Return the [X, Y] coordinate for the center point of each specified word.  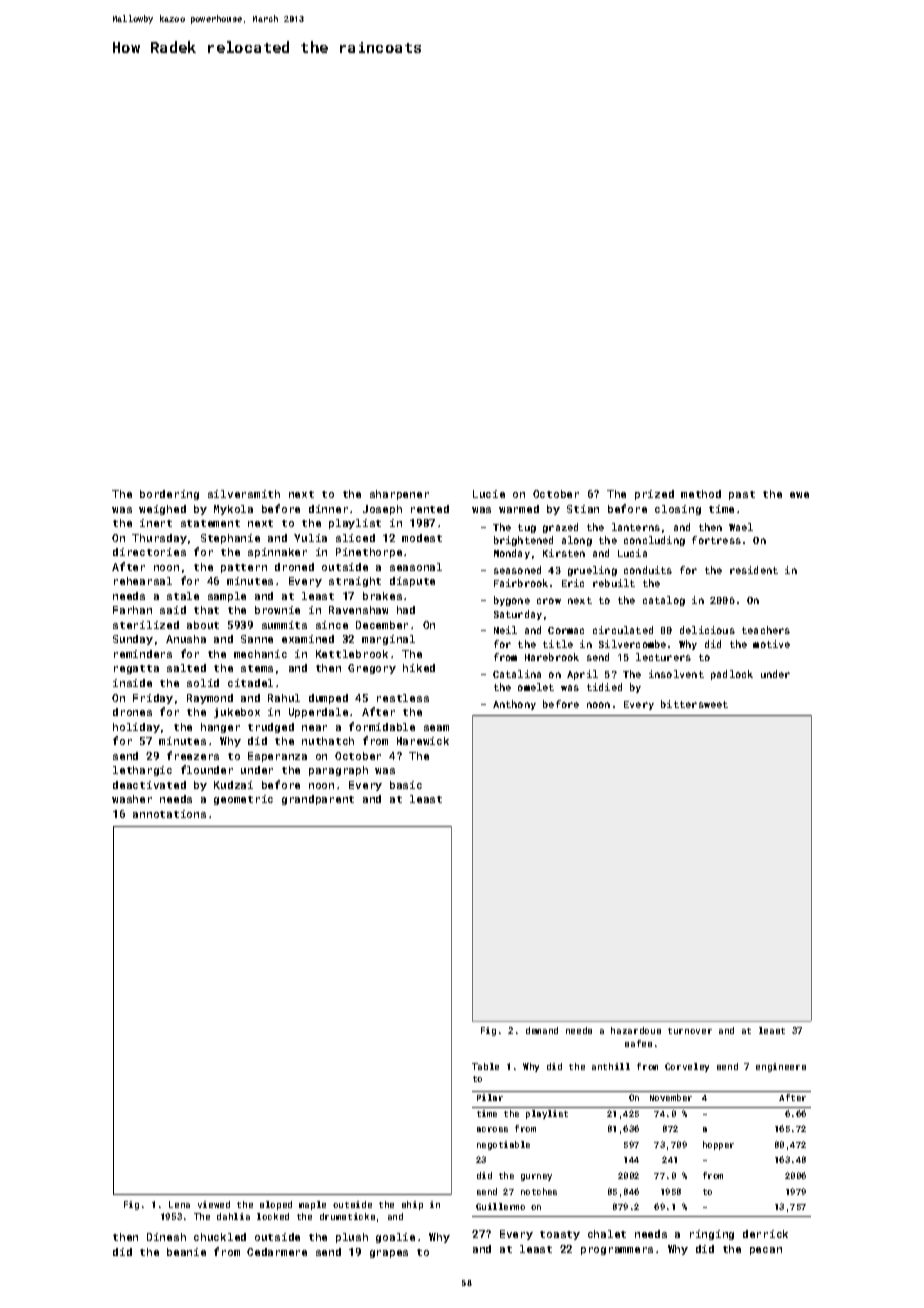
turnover [690, 1031]
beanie [186, 1252]
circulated [623, 630]
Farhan [132, 610]
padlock [732, 675]
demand [542, 1030]
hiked [419, 668]
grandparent [318, 800]
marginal [388, 640]
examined [308, 639]
